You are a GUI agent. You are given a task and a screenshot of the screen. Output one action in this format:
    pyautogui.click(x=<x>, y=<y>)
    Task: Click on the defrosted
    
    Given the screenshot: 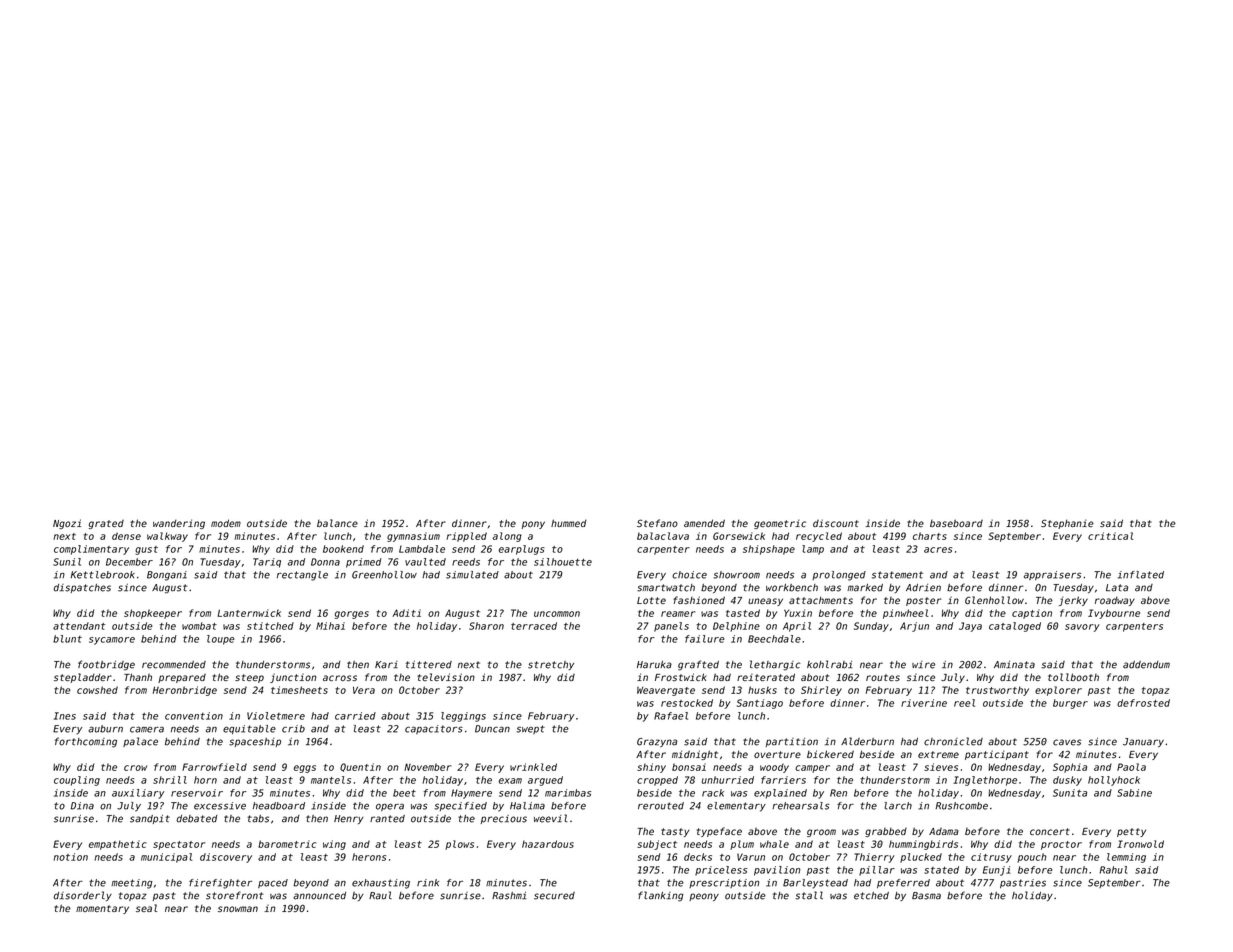 What is the action you would take?
    pyautogui.click(x=1143, y=703)
